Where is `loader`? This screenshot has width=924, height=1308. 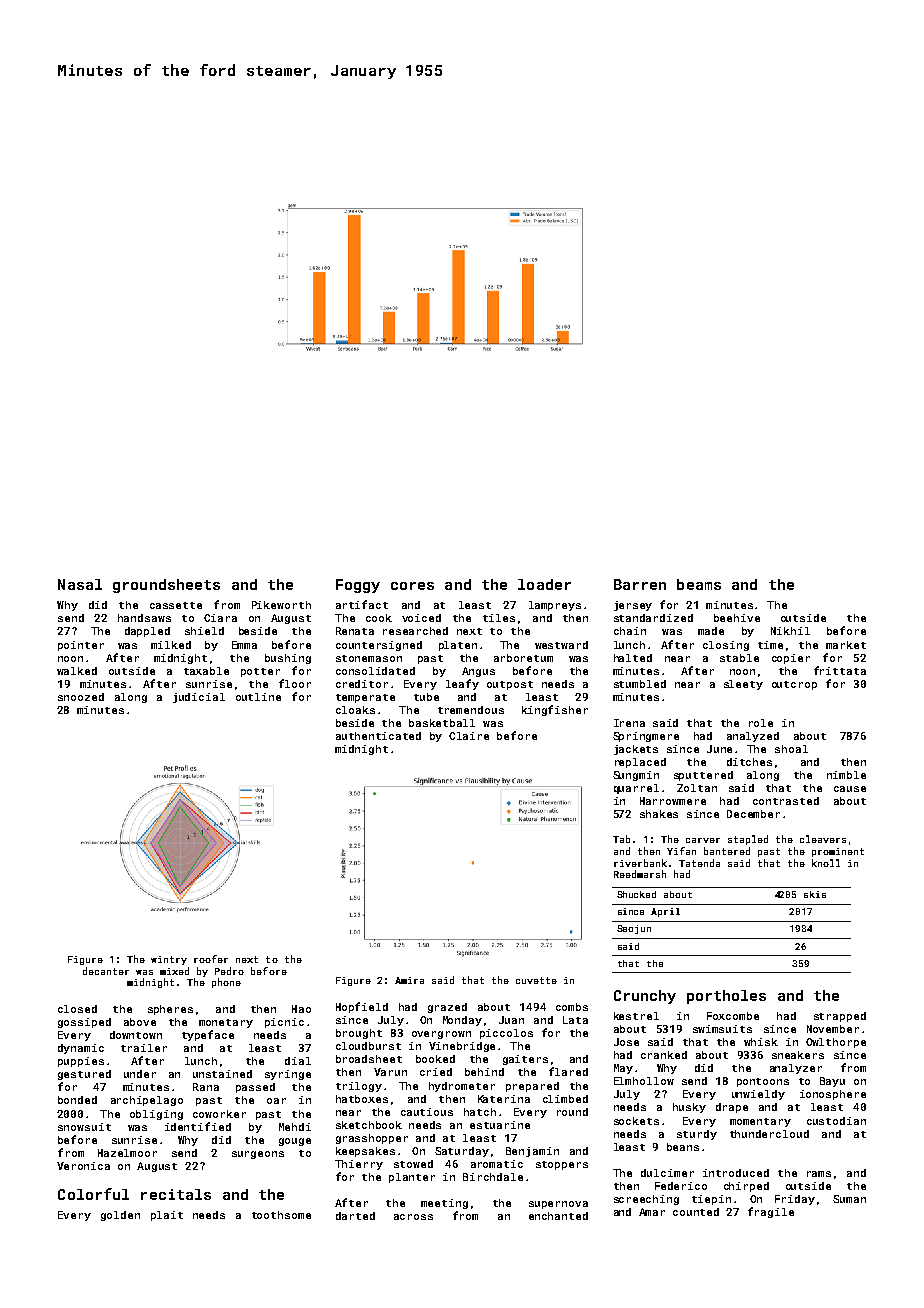 loader is located at coordinates (544, 584).
